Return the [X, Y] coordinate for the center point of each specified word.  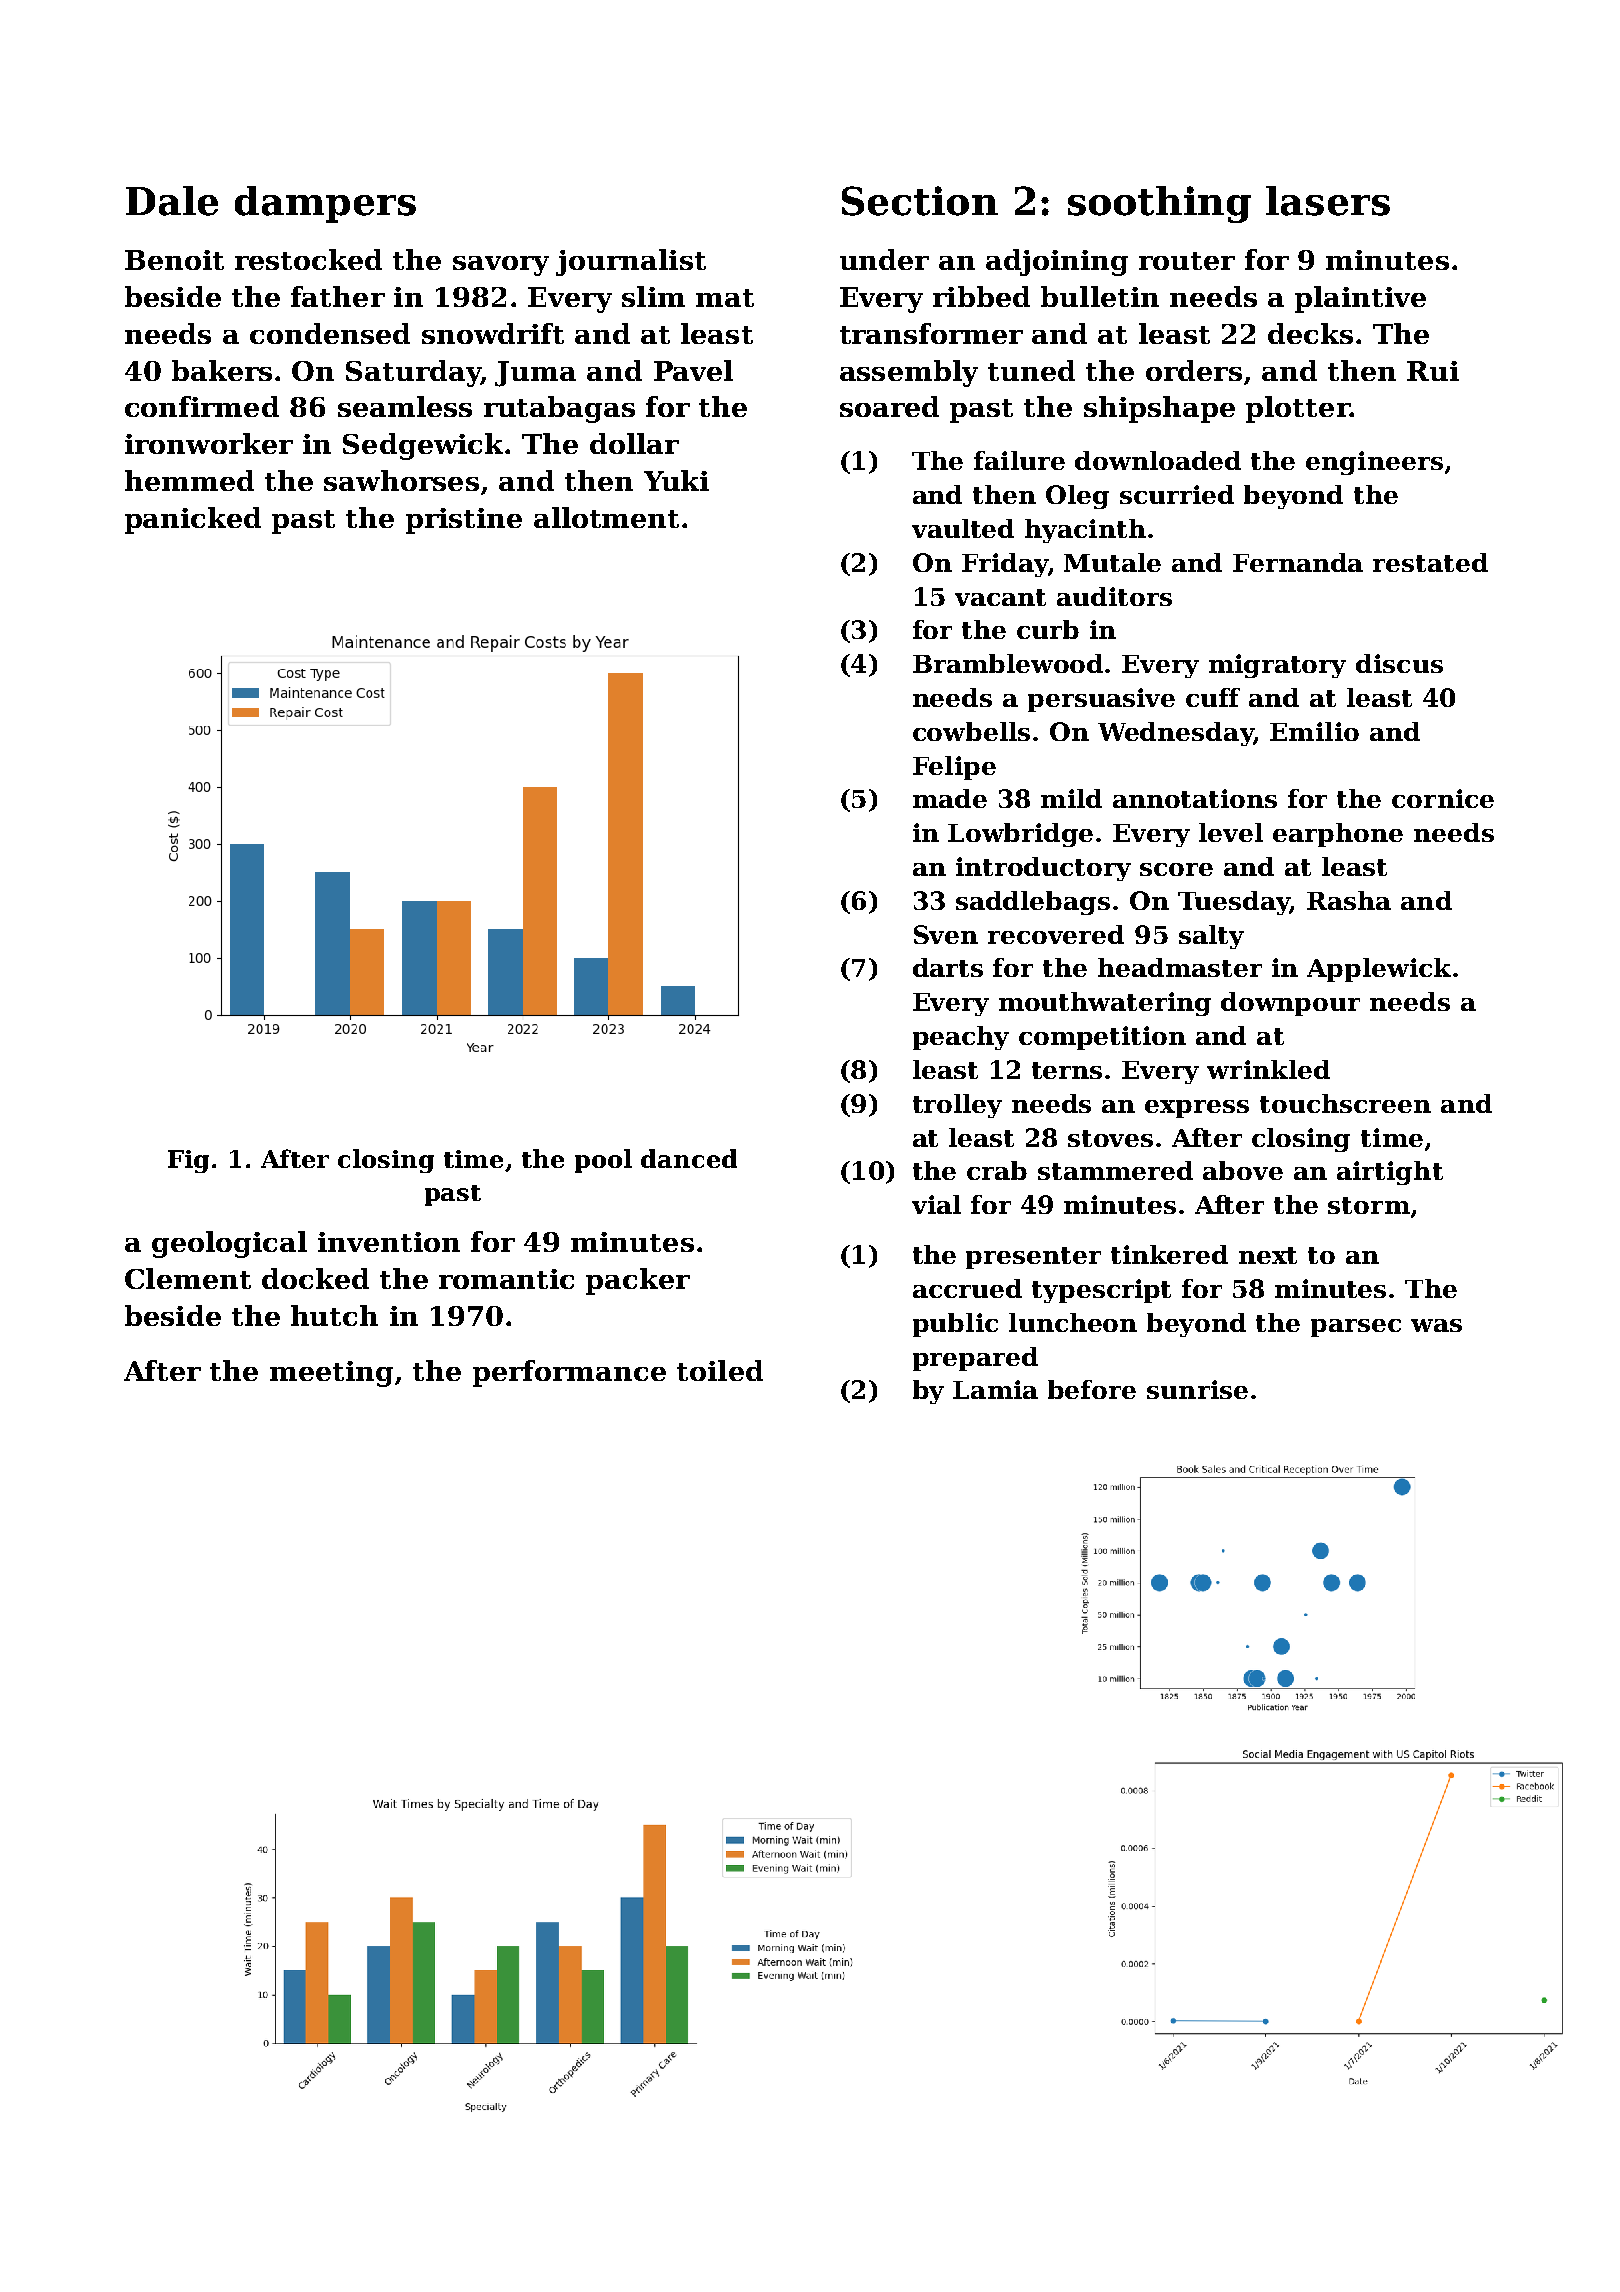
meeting [331, 1374]
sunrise [1197, 1389]
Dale [172, 201]
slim [653, 296]
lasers [1328, 201]
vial [936, 1204]
